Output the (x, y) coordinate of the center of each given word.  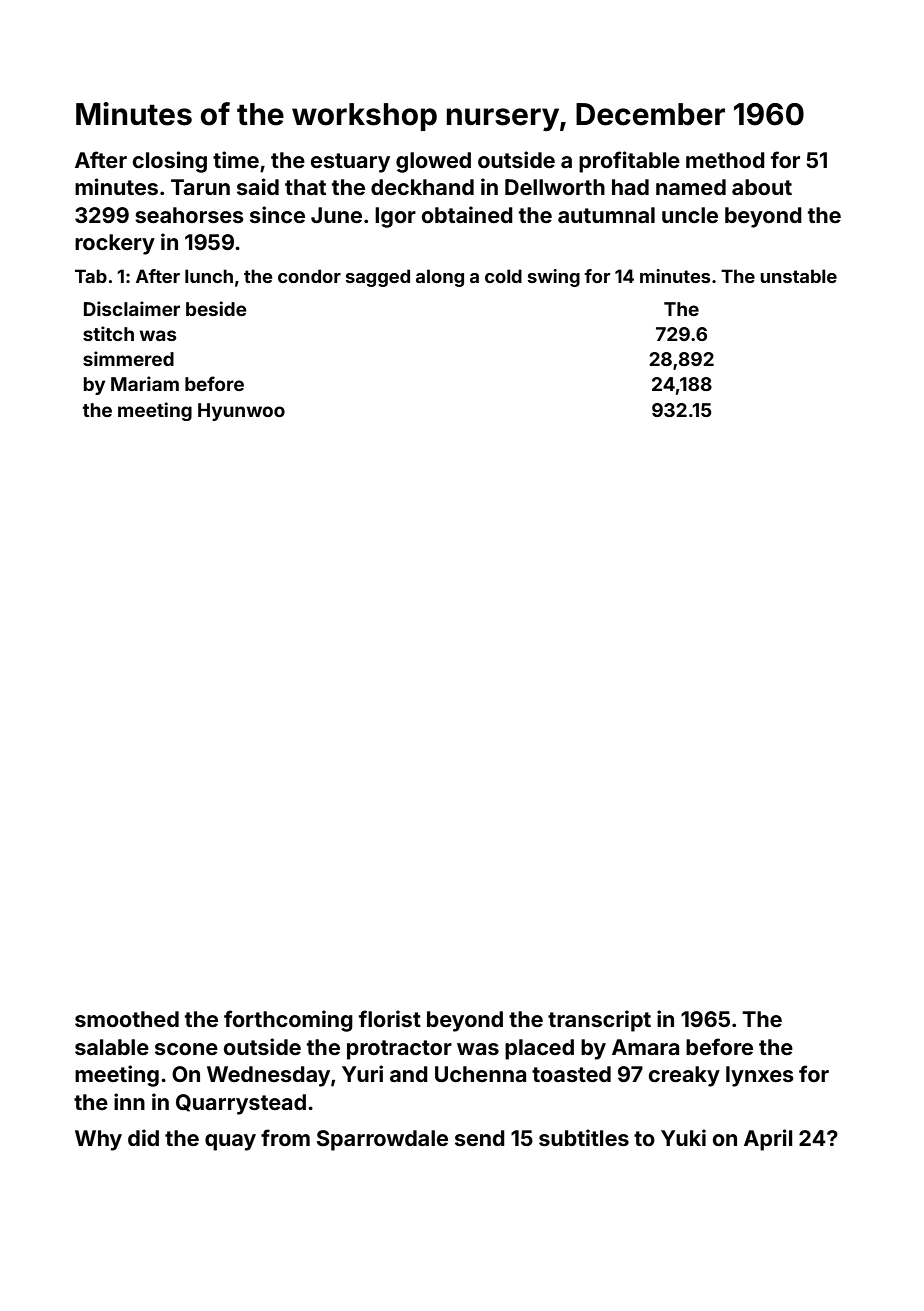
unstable (798, 276)
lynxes (760, 1076)
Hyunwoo (241, 412)
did (143, 1137)
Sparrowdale (382, 1140)
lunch (209, 276)
